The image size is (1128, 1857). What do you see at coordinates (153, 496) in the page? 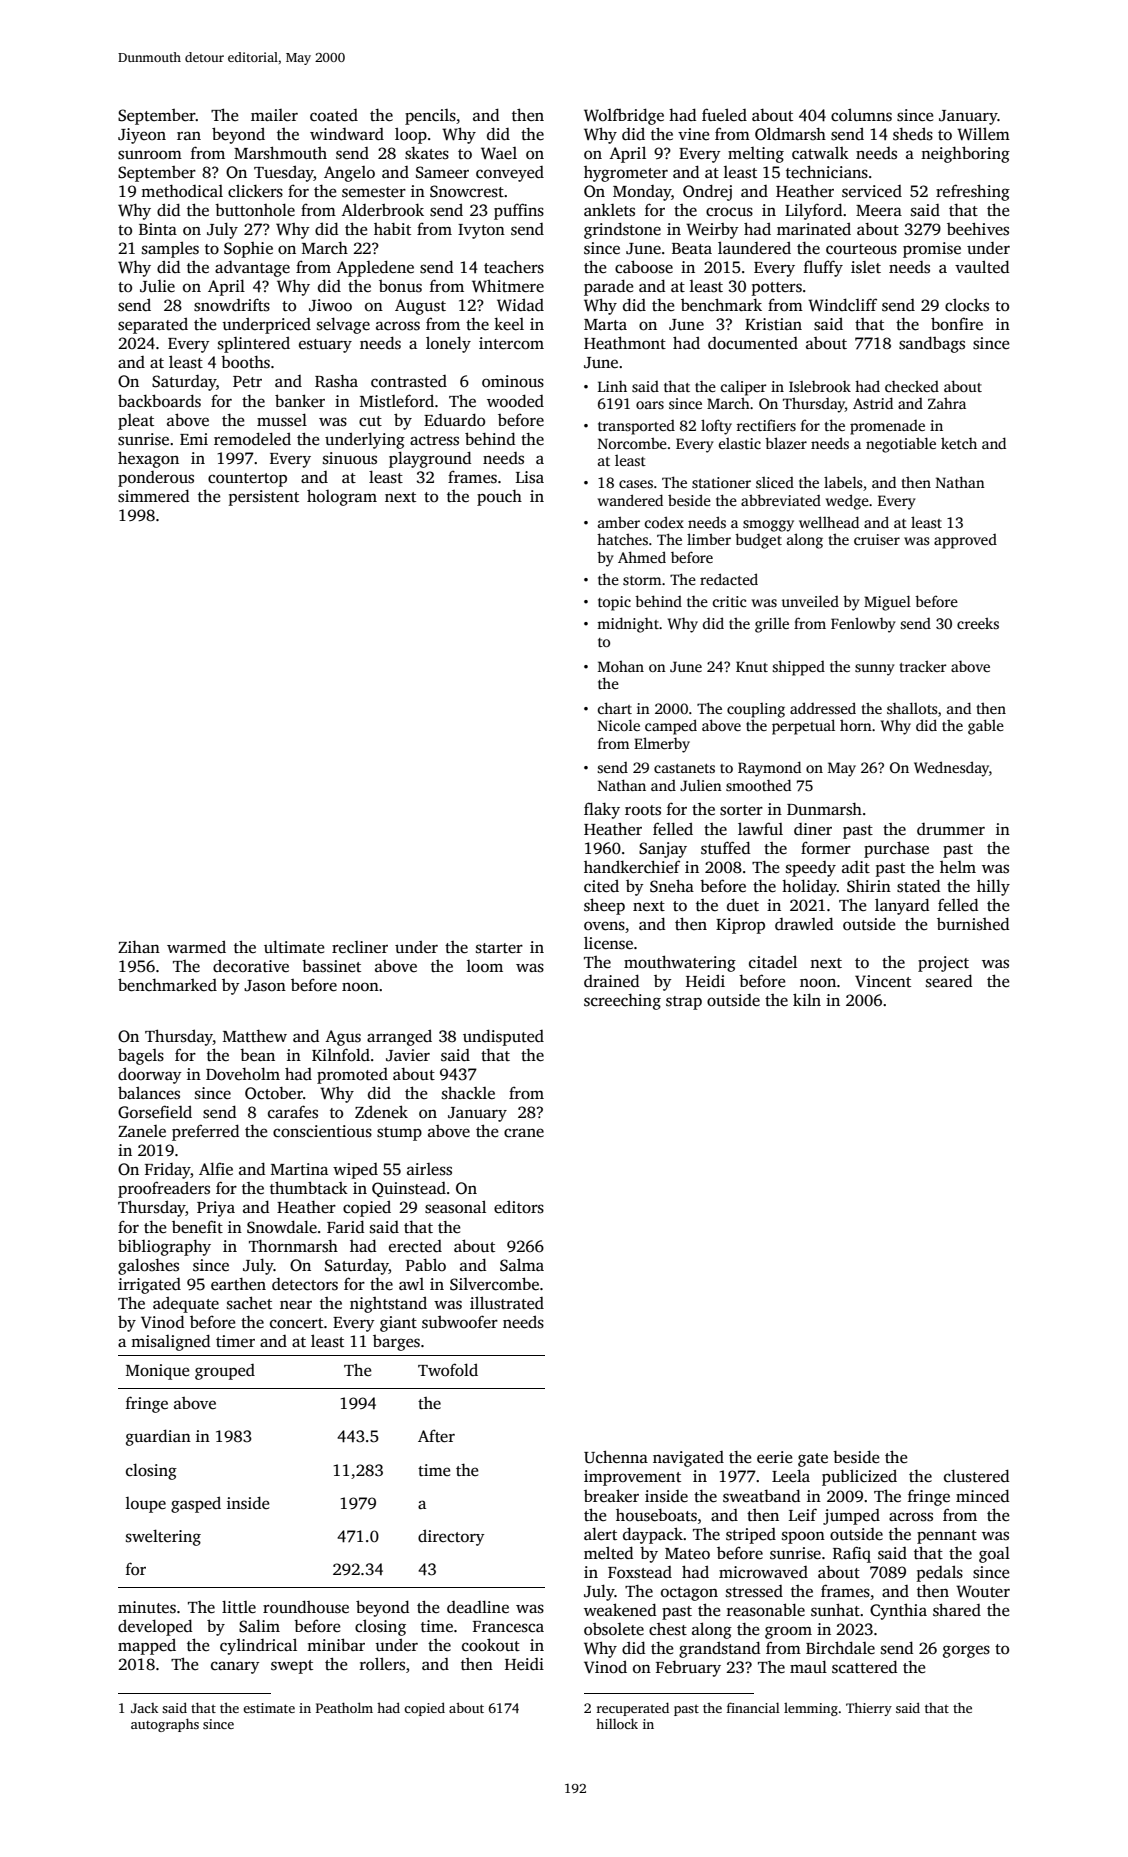
I see `simmered` at bounding box center [153, 496].
